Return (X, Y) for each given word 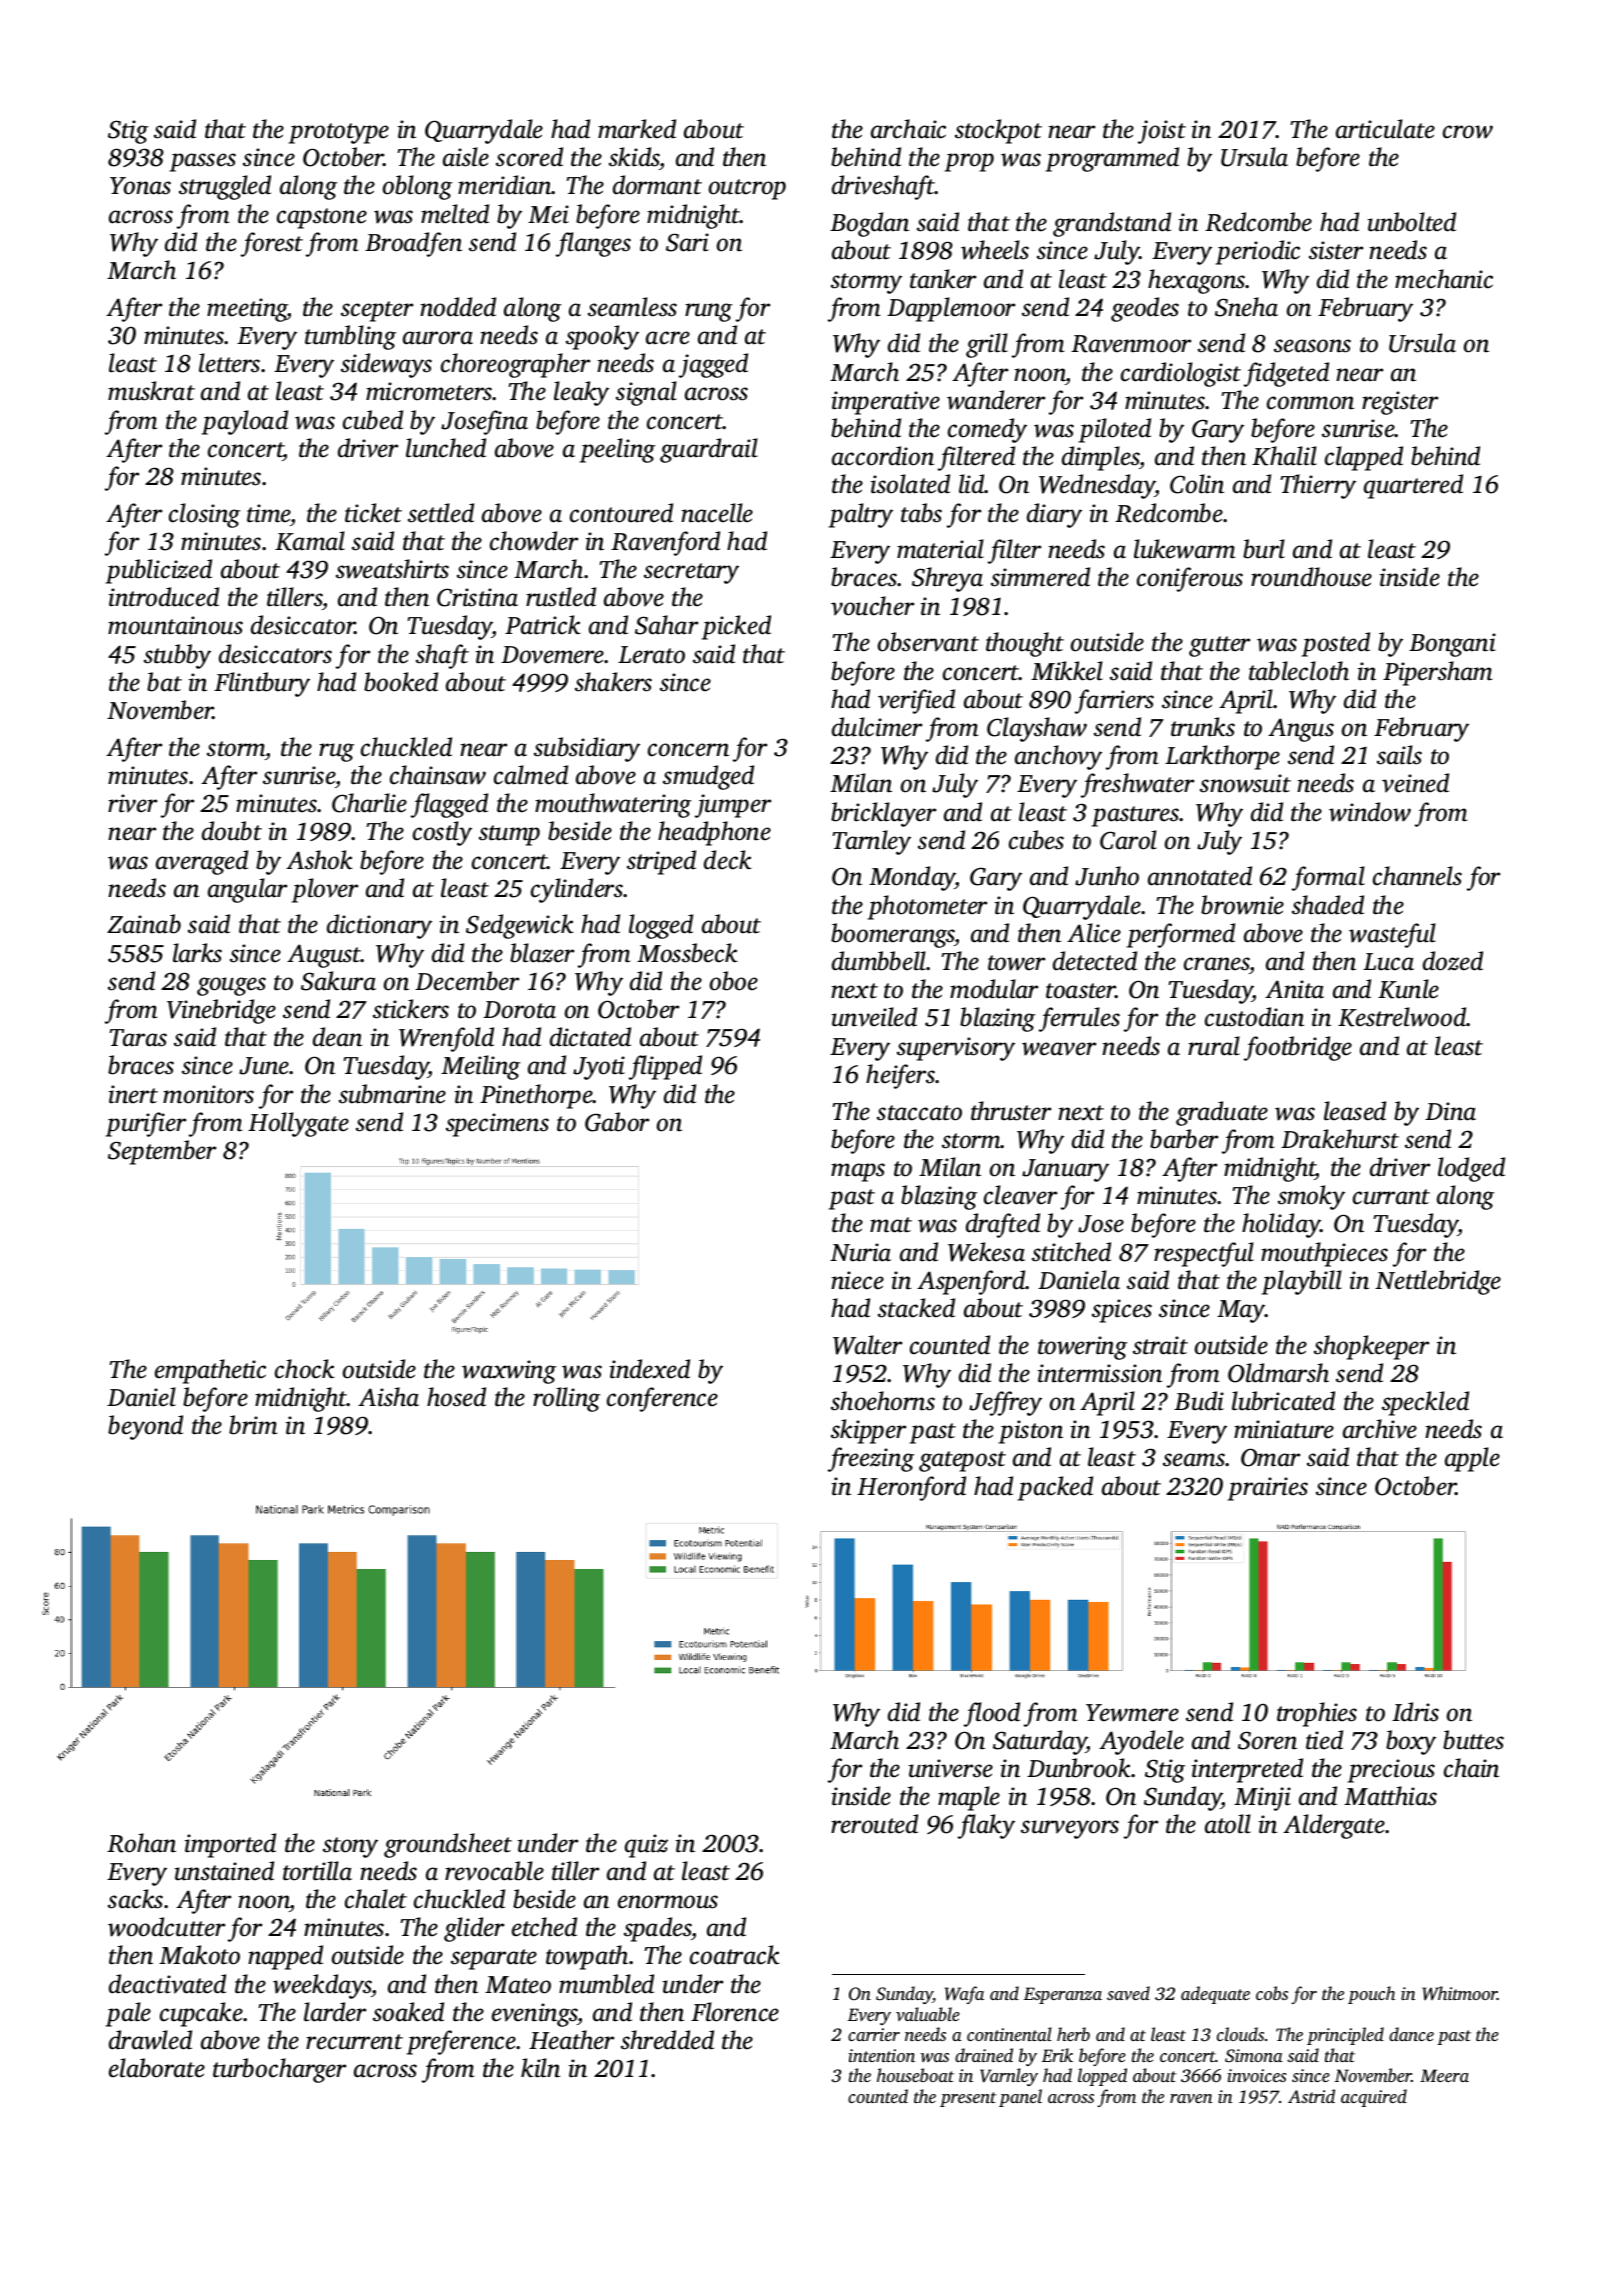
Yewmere (1132, 1713)
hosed (456, 1397)
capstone (322, 218)
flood (992, 1714)
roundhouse (1311, 577)
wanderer (996, 400)
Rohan (141, 1843)
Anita (1294, 989)
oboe (734, 981)
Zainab (144, 924)
